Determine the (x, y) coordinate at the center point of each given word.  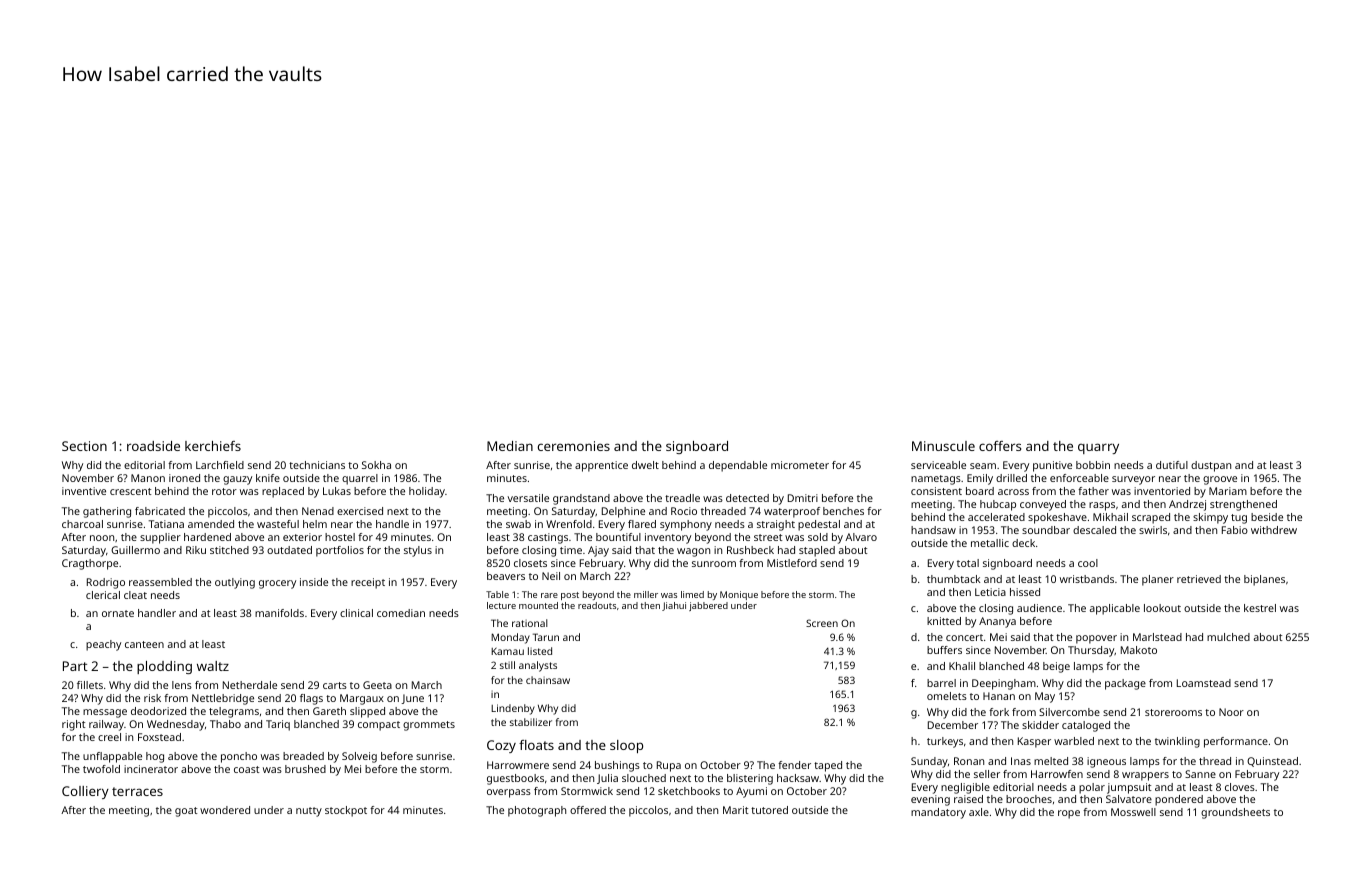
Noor (1231, 712)
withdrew (1274, 530)
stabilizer (531, 722)
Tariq (278, 725)
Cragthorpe (90, 564)
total (968, 563)
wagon (693, 552)
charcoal (82, 524)
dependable (738, 466)
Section (84, 446)
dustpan (1211, 466)
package (1125, 684)
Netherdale (250, 685)
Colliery (85, 792)
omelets (947, 696)
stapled (817, 551)
